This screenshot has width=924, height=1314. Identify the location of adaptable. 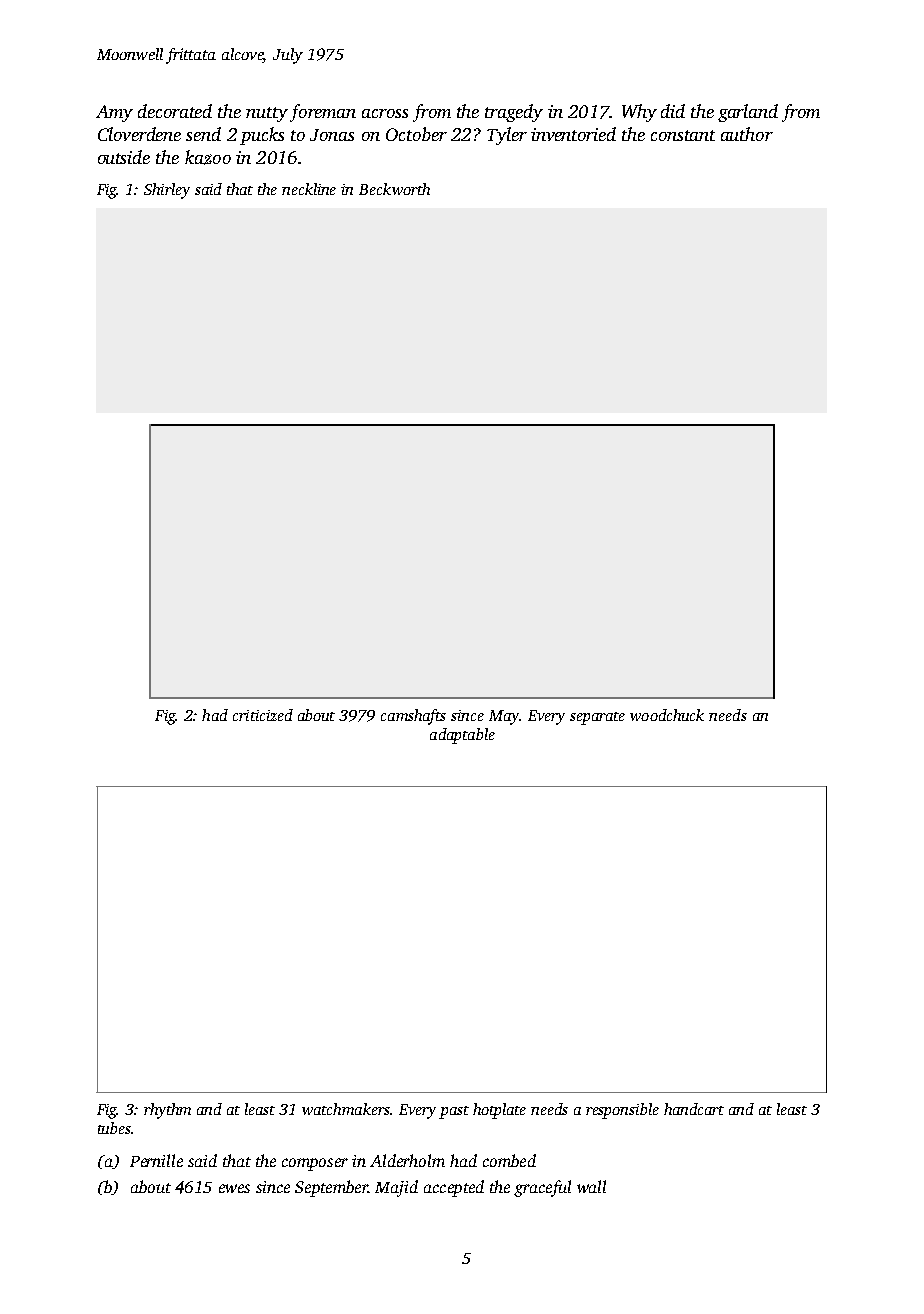
(462, 736).
